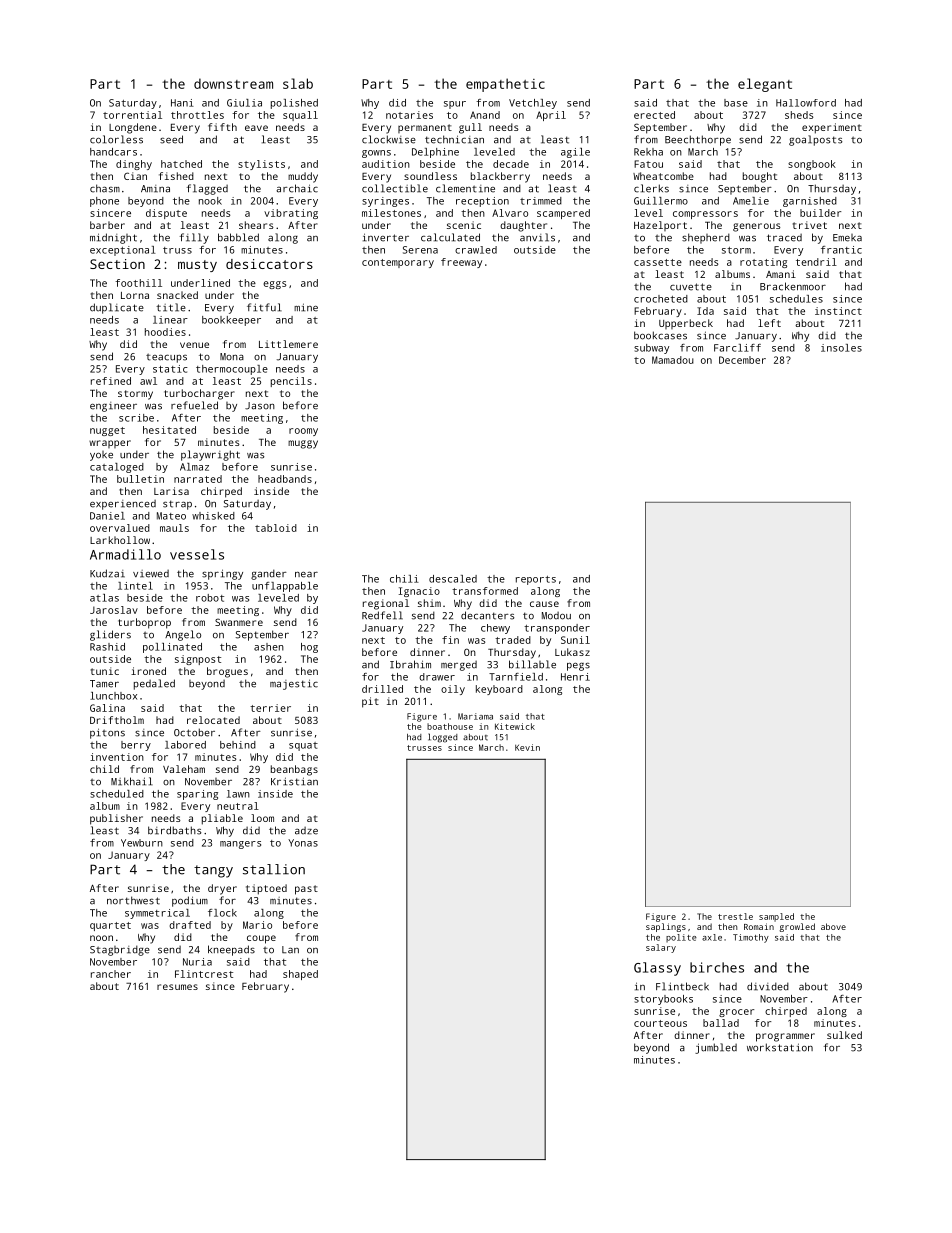  What do you see at coordinates (751, 938) in the screenshot?
I see `Timothy` at bounding box center [751, 938].
